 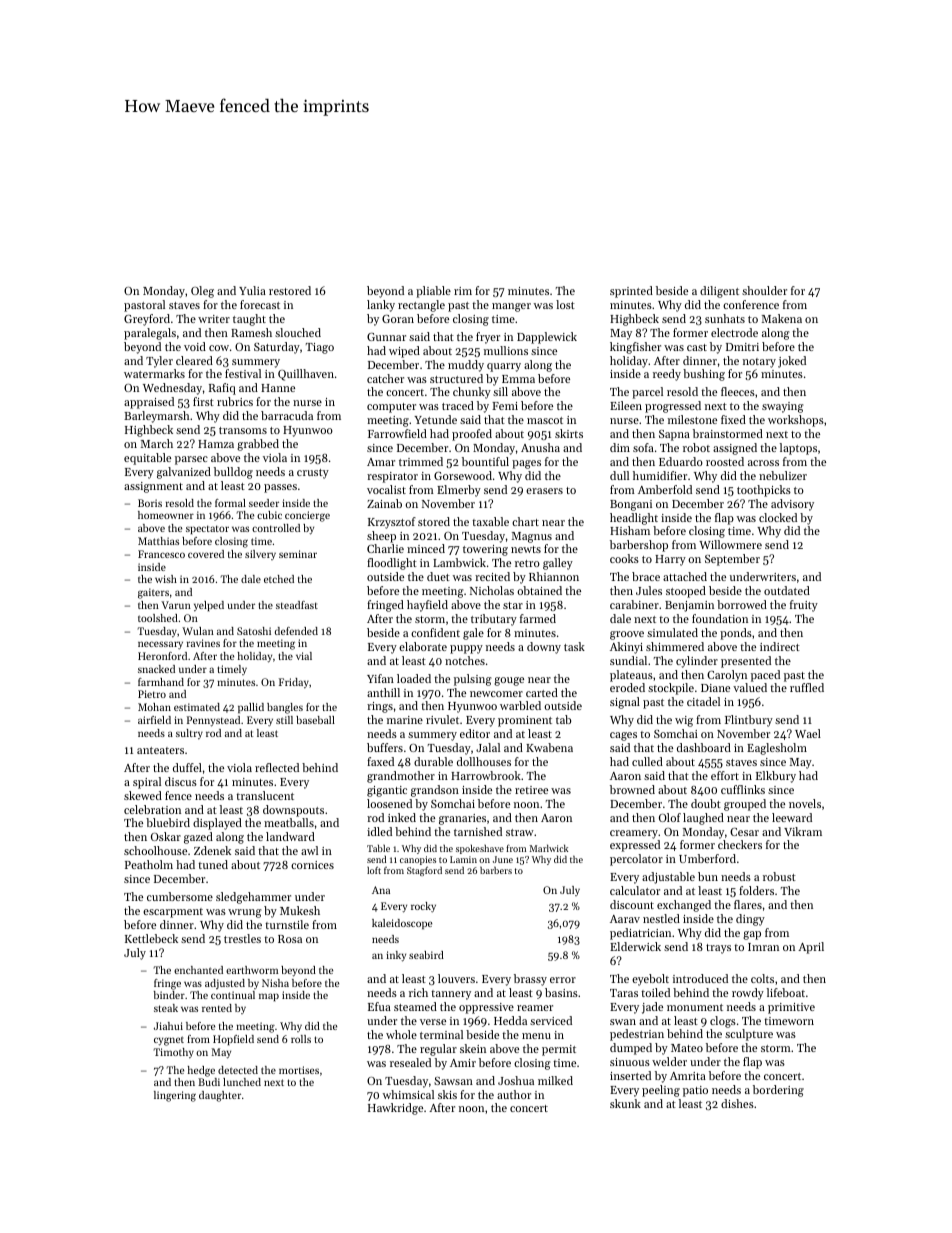 What do you see at coordinates (740, 844) in the screenshot?
I see `checkers` at bounding box center [740, 844].
